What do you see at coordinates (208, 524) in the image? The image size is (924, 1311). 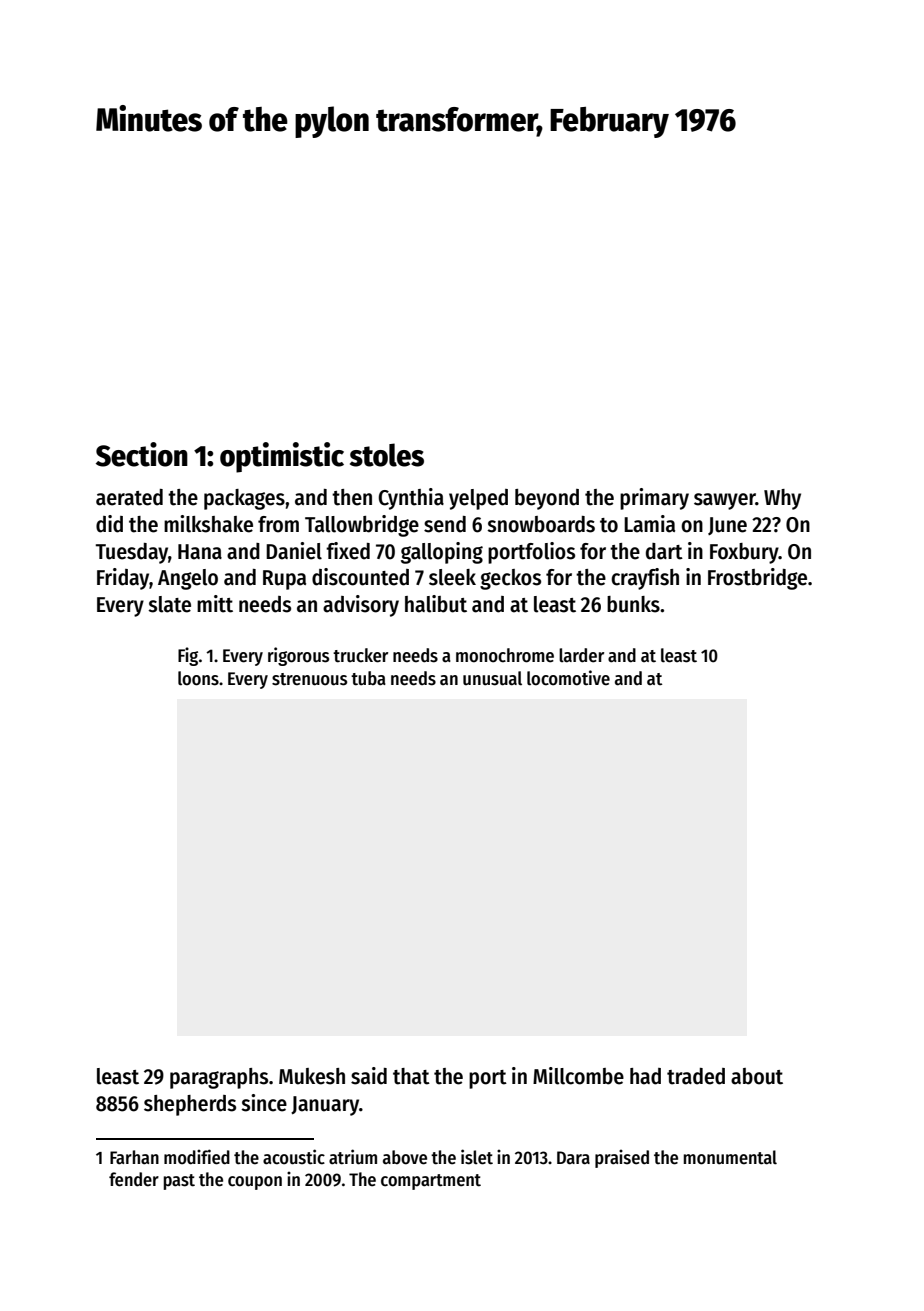 I see `milkshake` at bounding box center [208, 524].
